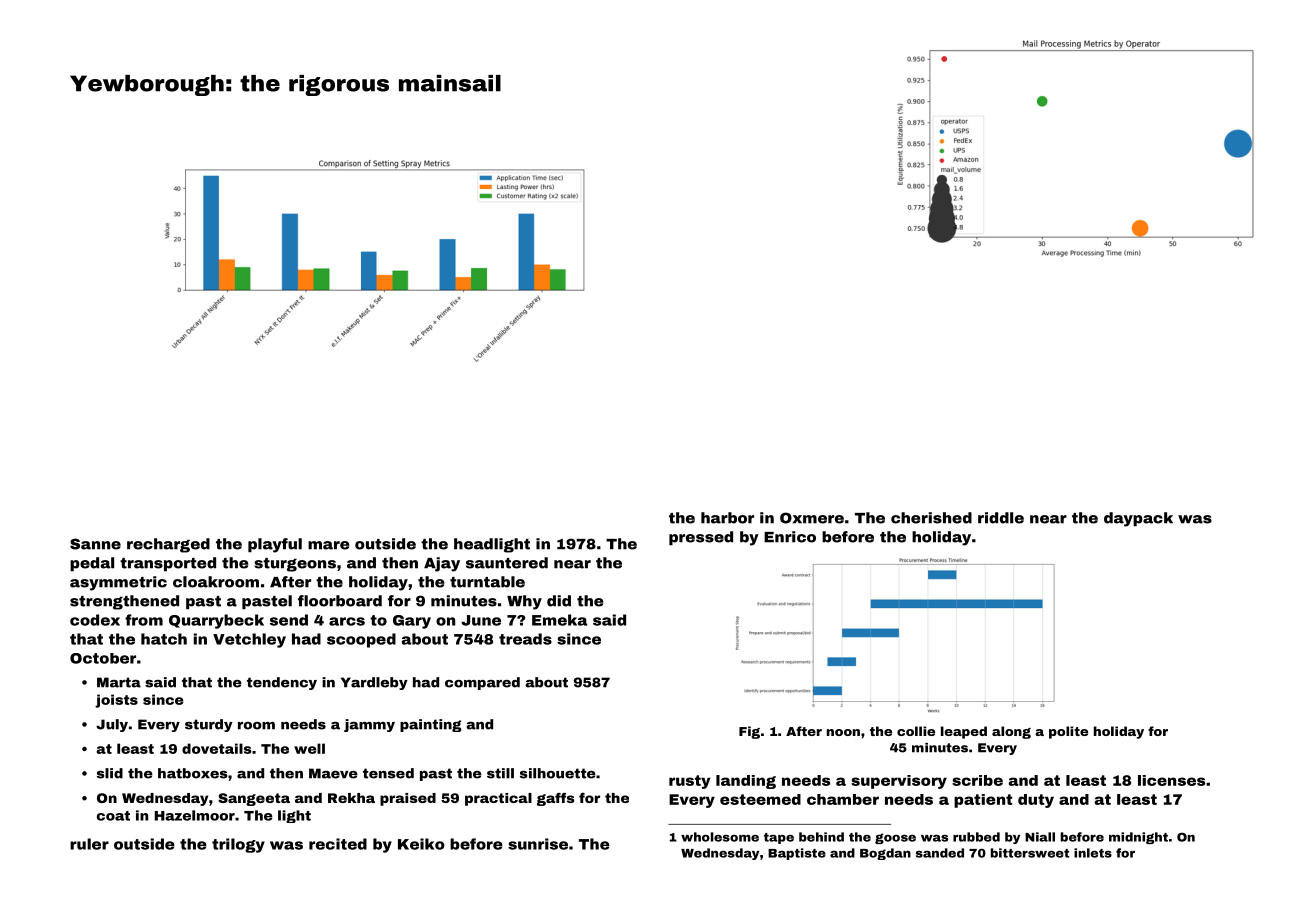 This screenshot has height=924, width=1308. What do you see at coordinates (1138, 519) in the screenshot?
I see `daypack` at bounding box center [1138, 519].
